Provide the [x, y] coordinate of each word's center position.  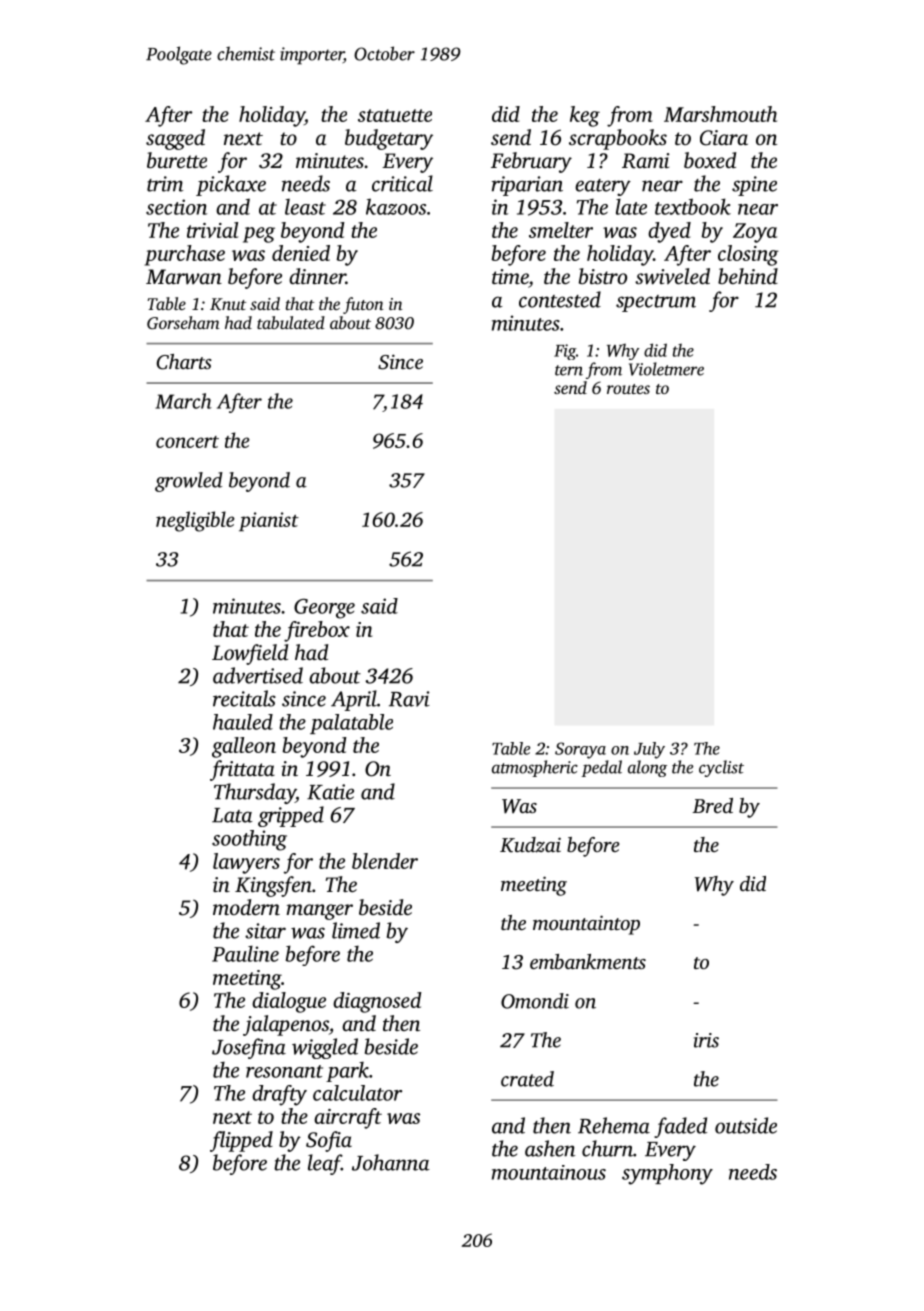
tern [569, 370]
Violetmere [666, 369]
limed [356, 930]
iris [706, 1040]
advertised [258, 675]
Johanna [391, 1162]
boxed [710, 160]
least [305, 207]
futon [363, 305]
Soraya [580, 750]
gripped [291, 816]
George [324, 609]
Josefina [249, 1048]
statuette [395, 115]
